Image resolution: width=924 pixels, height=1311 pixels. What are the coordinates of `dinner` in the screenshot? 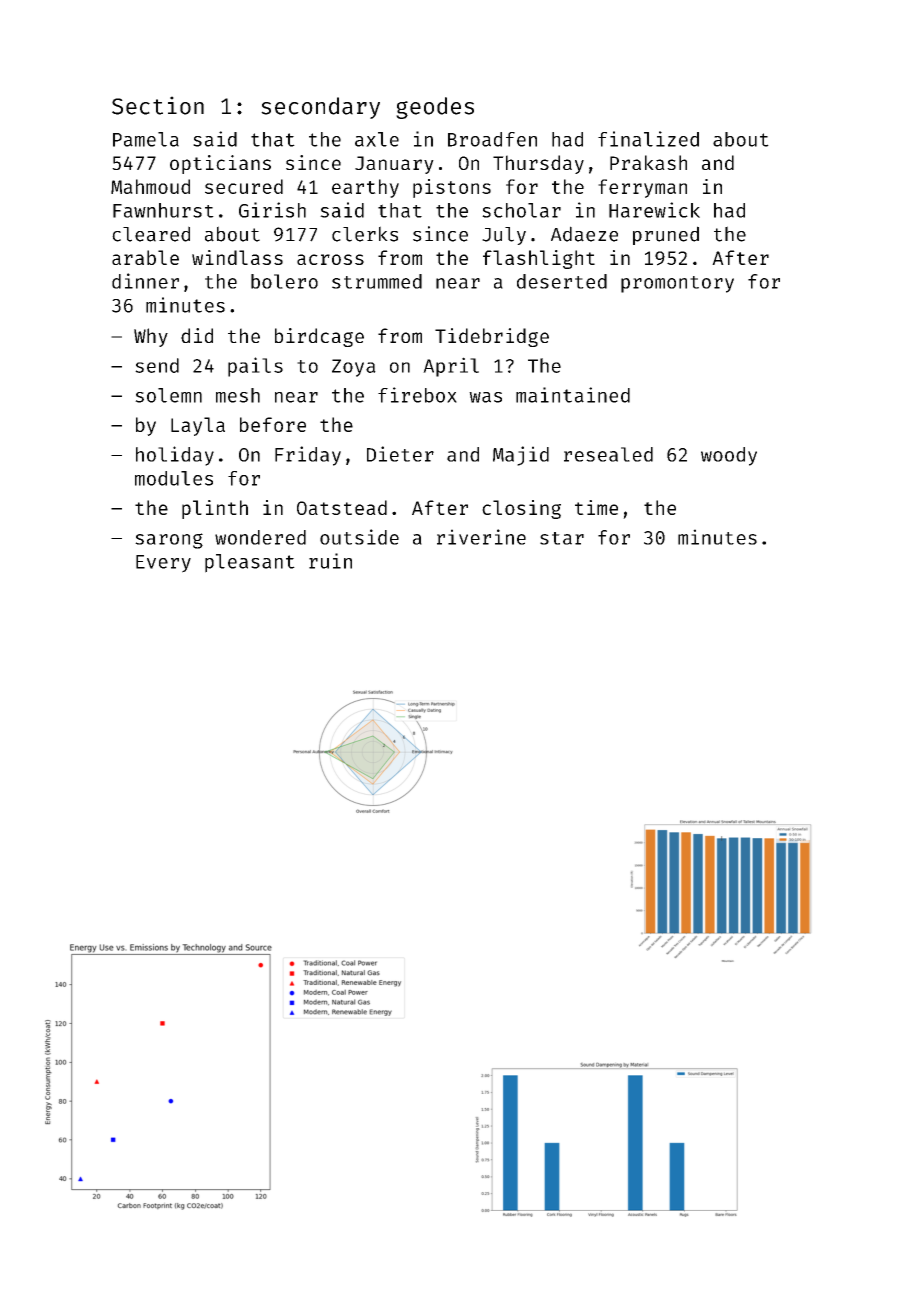 It's located at (145, 281).
